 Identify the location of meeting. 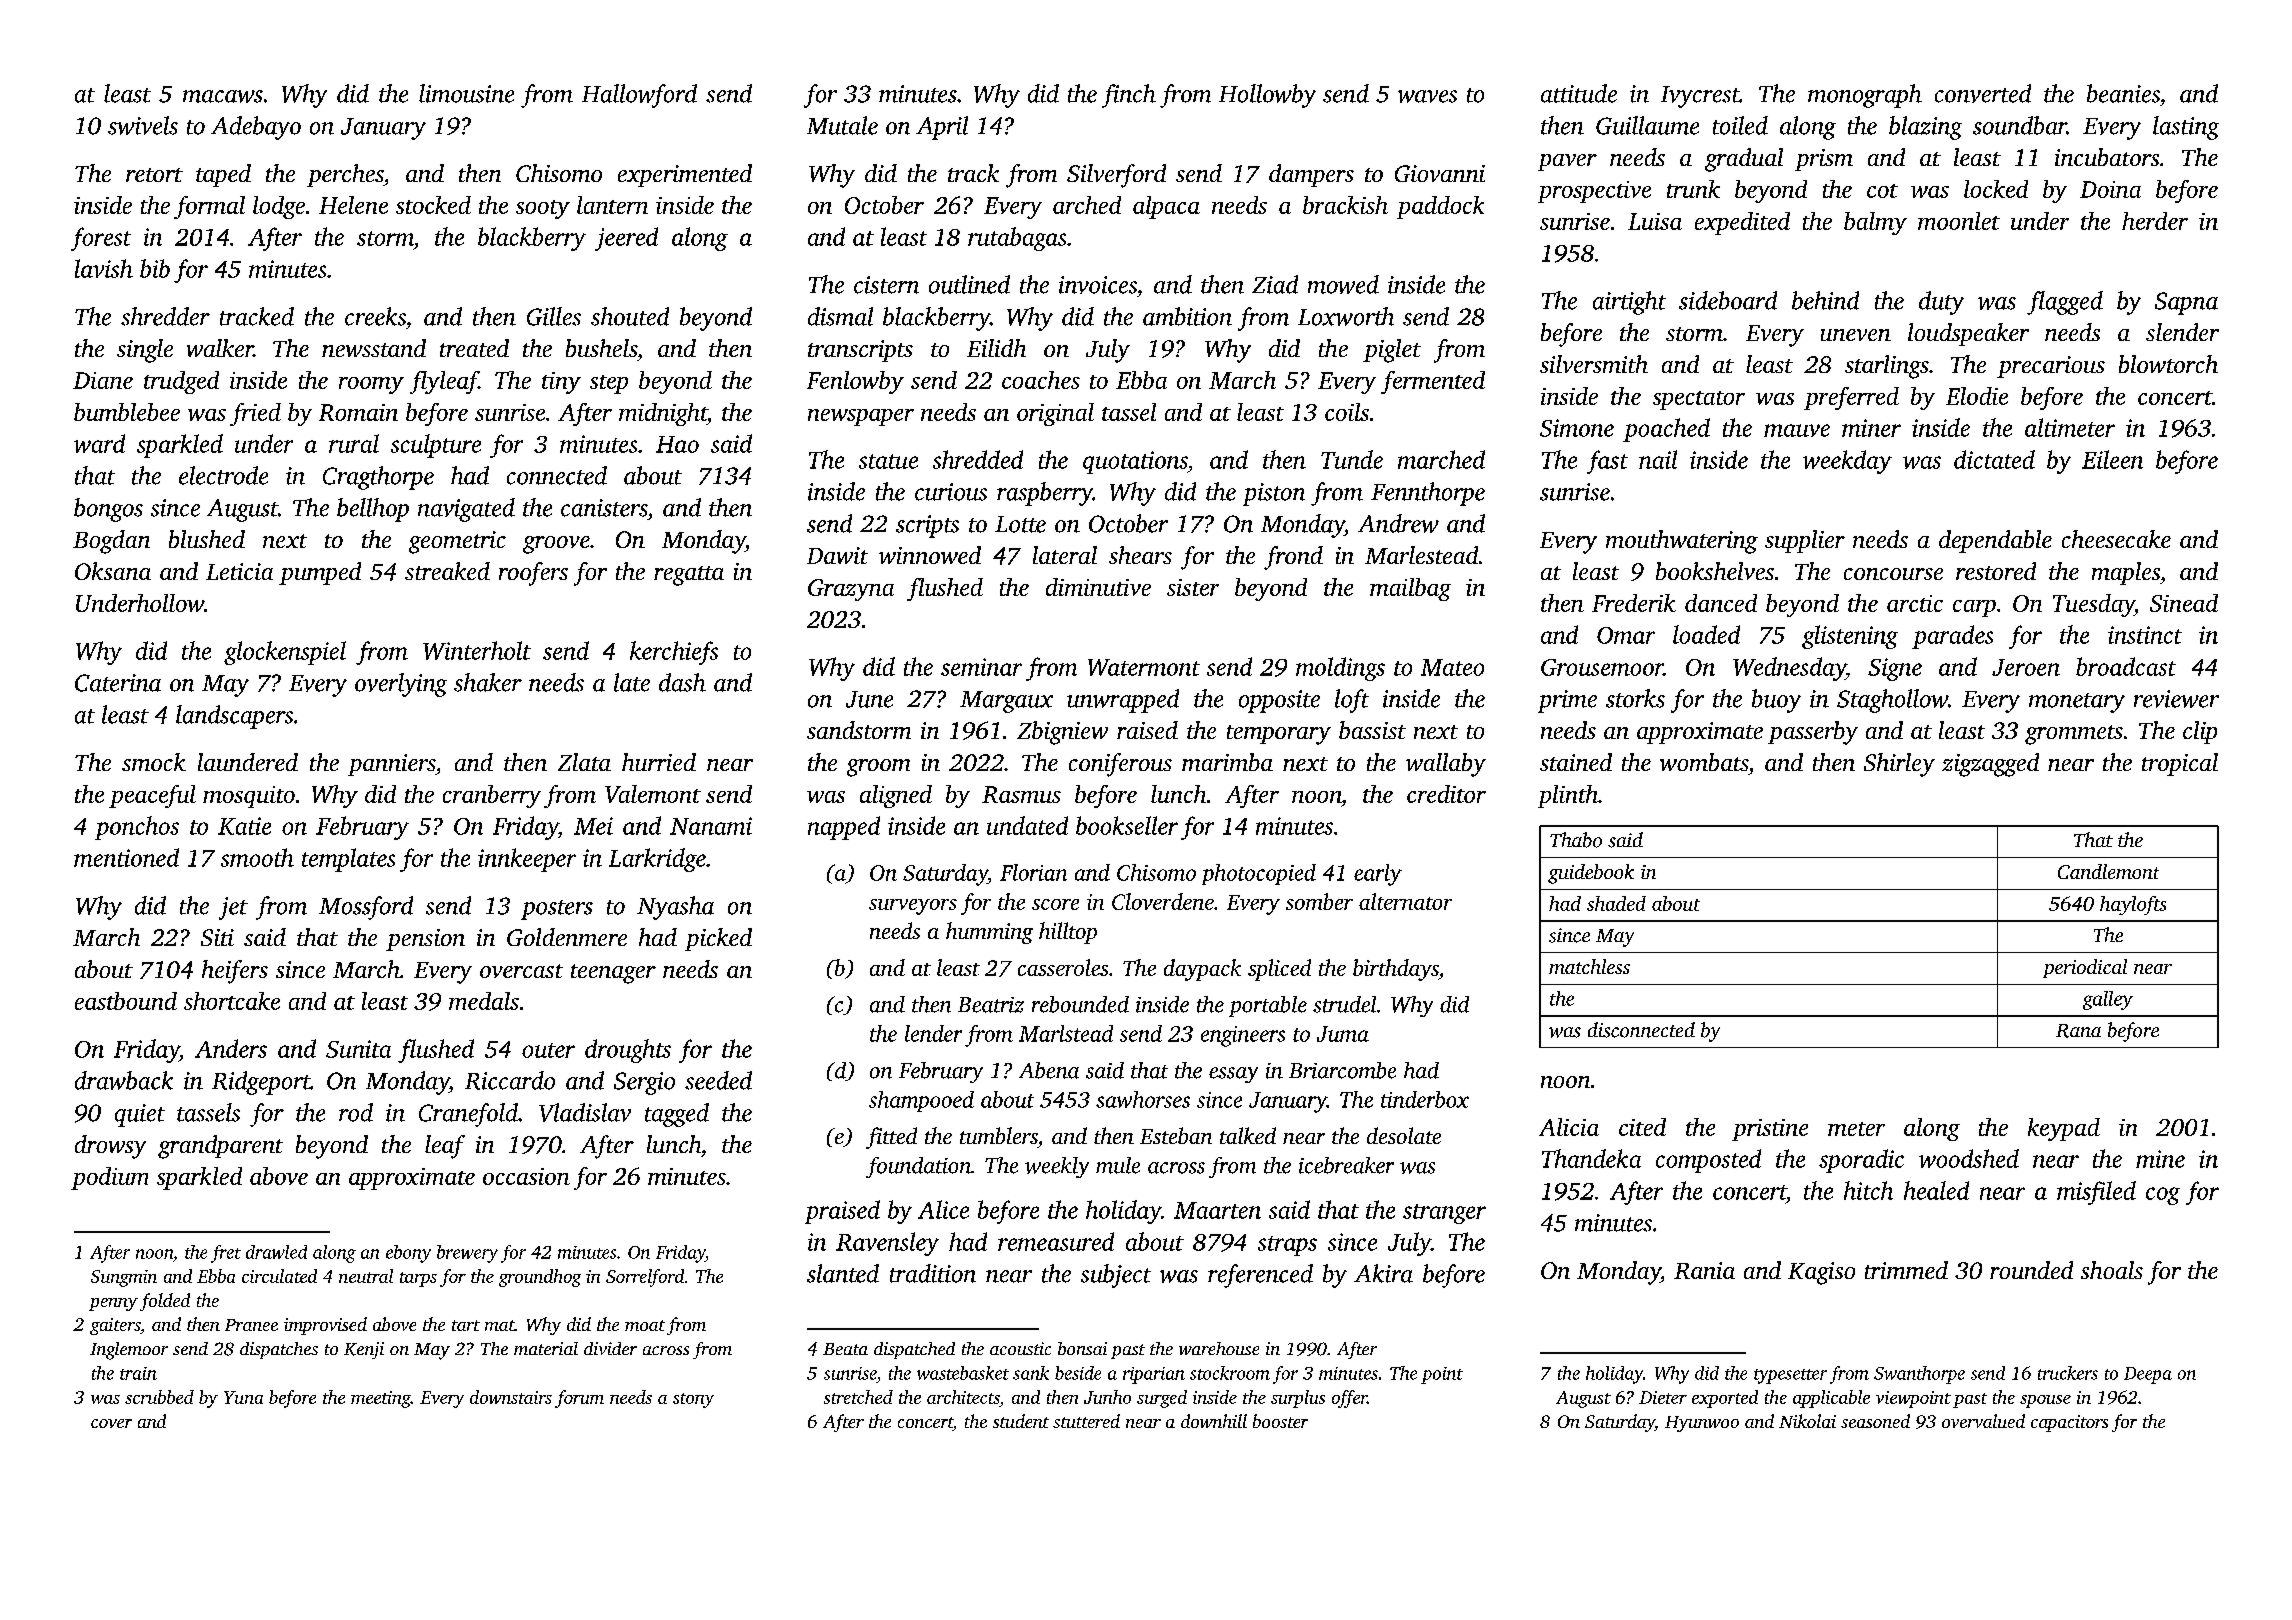
(381, 1399).
